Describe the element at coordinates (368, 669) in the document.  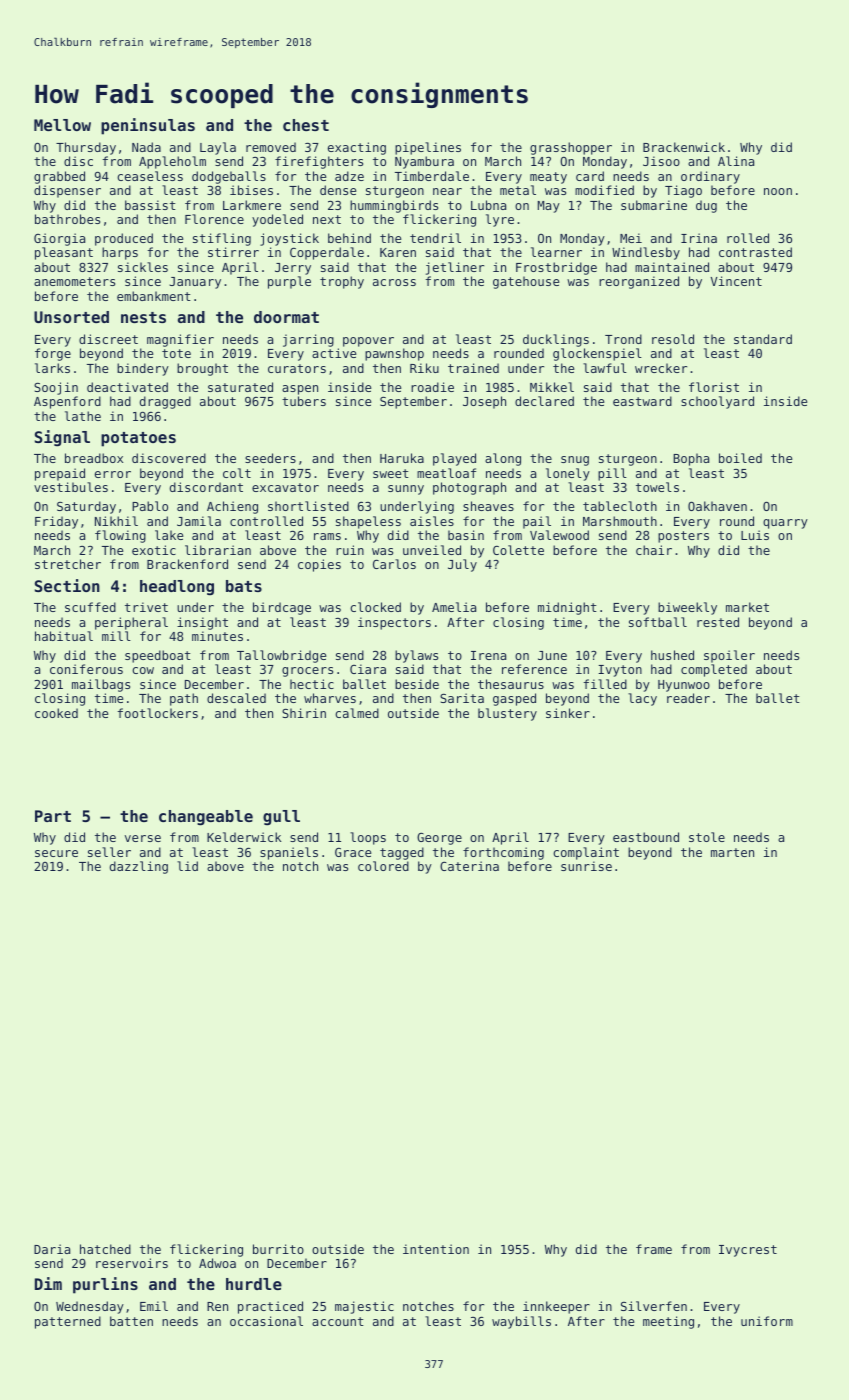
I see `Ciara` at that location.
